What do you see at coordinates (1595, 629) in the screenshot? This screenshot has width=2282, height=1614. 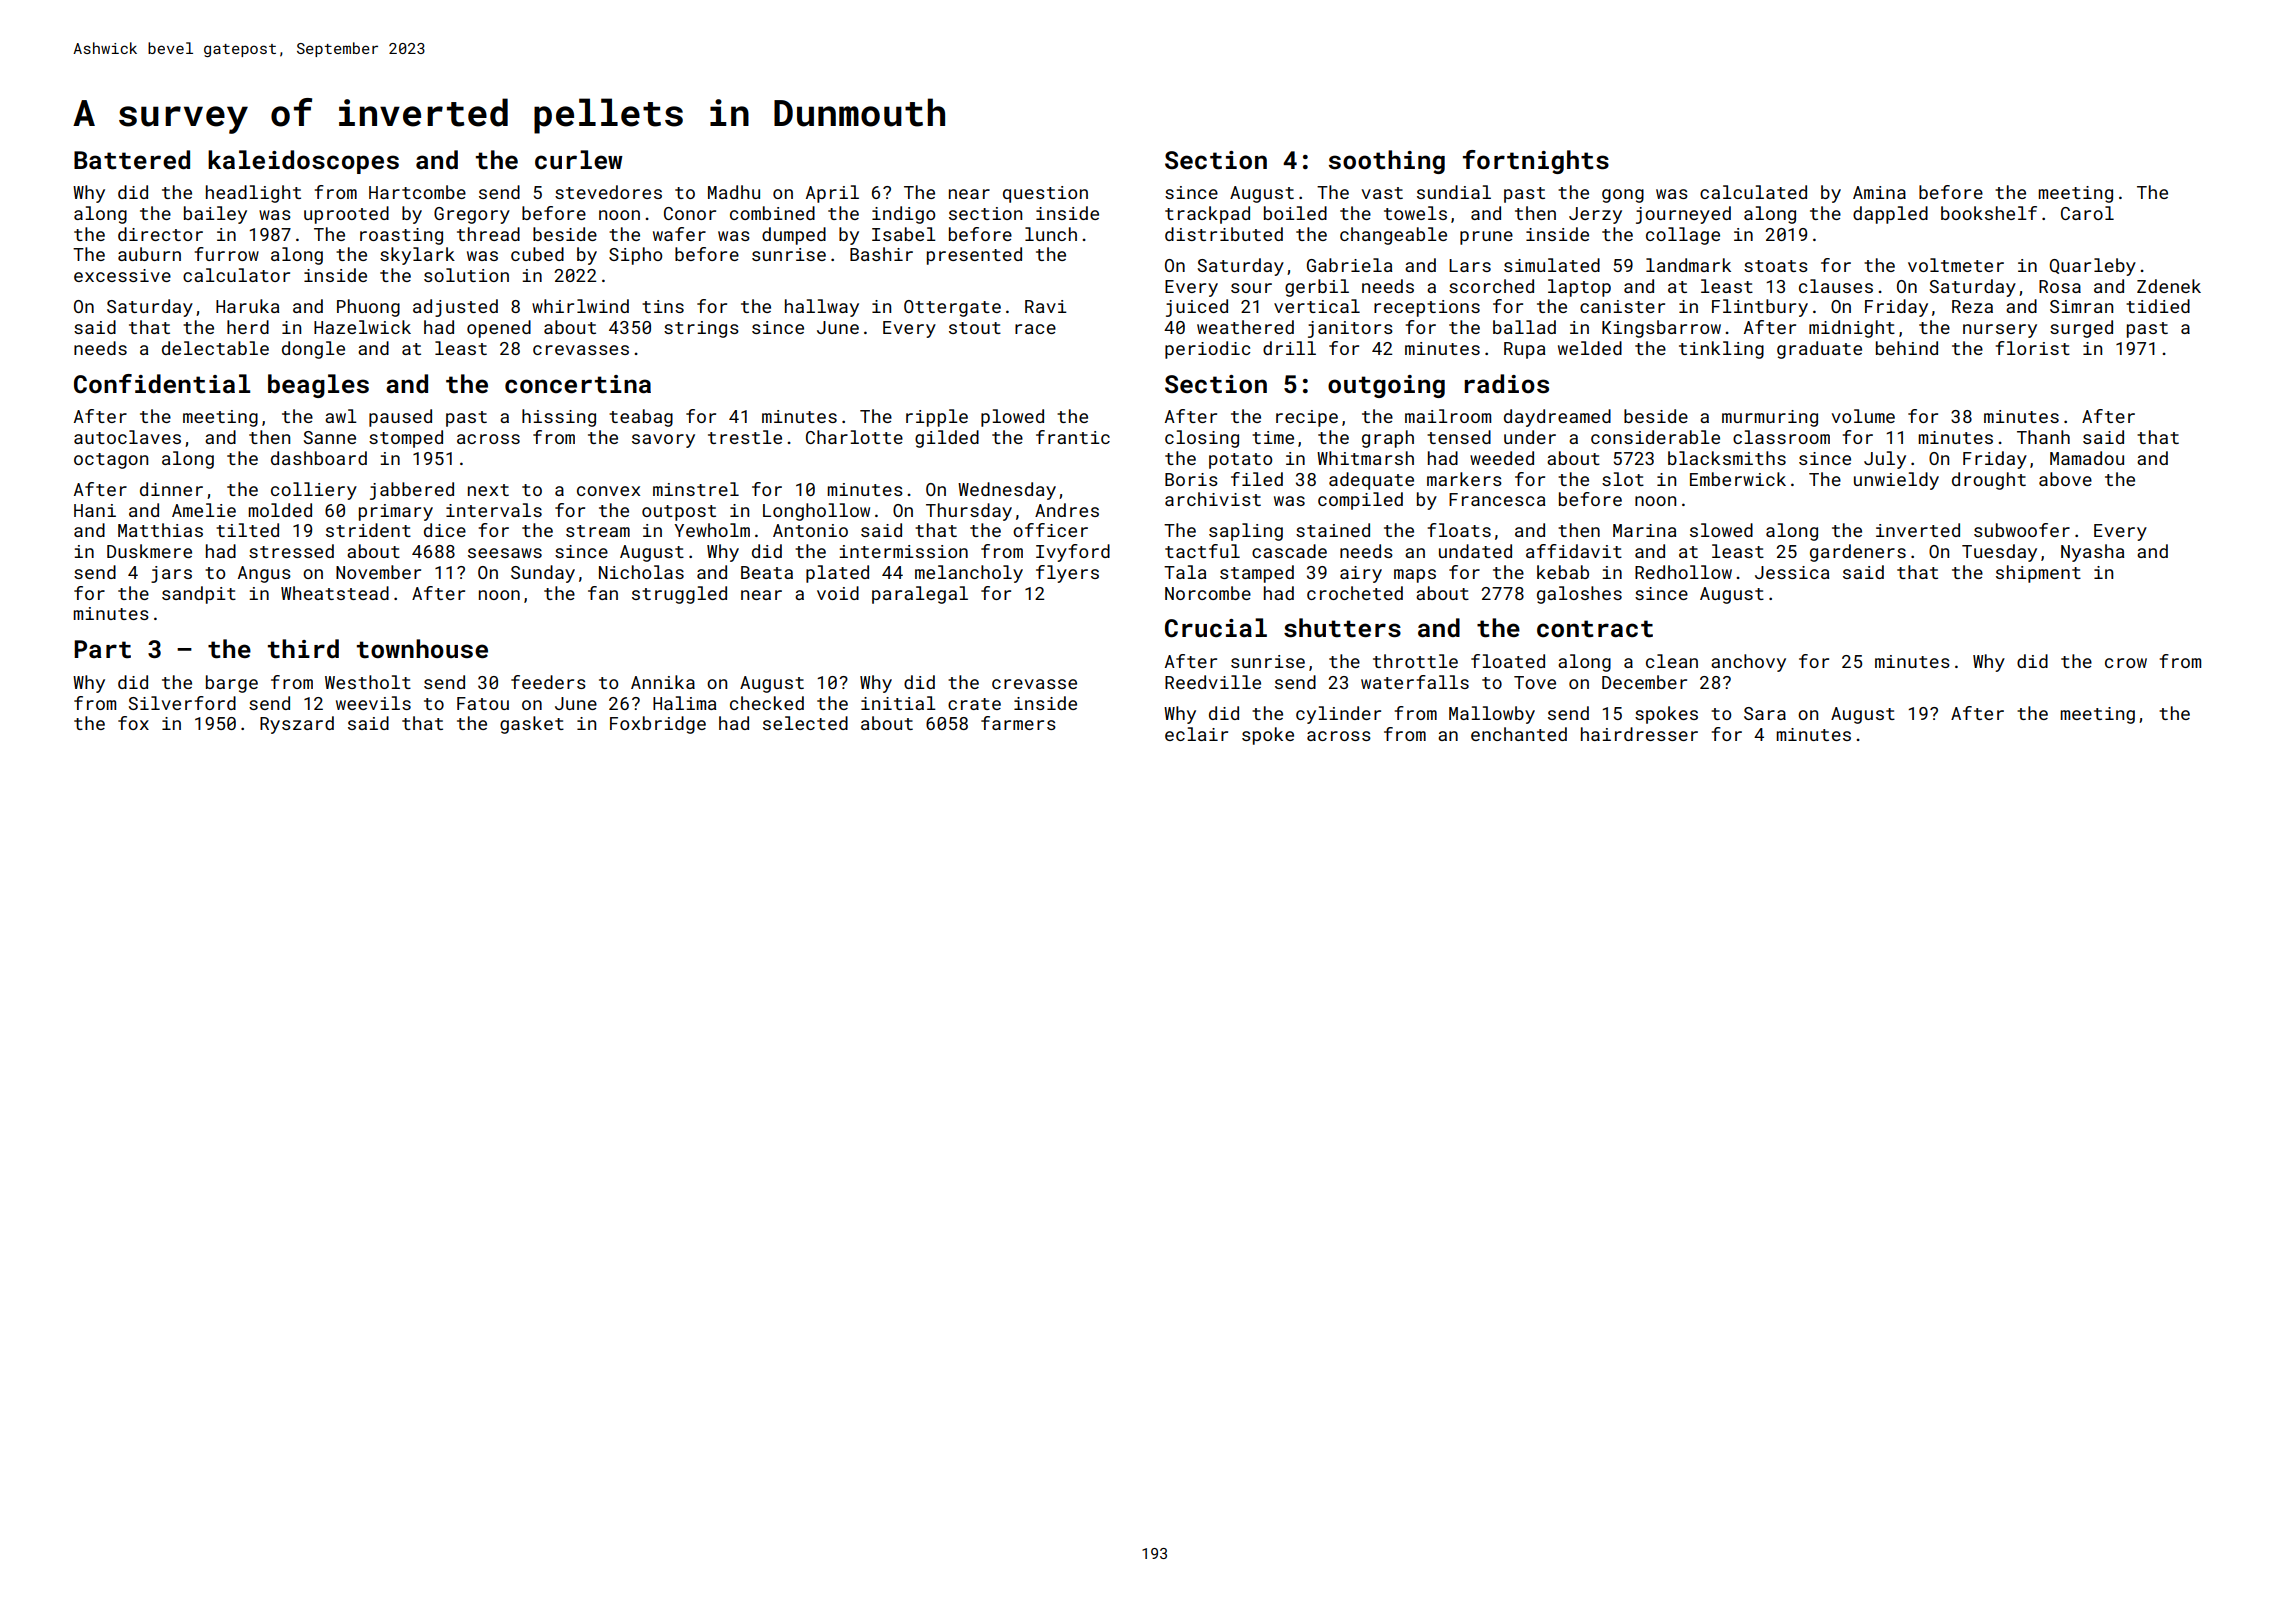 I see `contract` at bounding box center [1595, 629].
